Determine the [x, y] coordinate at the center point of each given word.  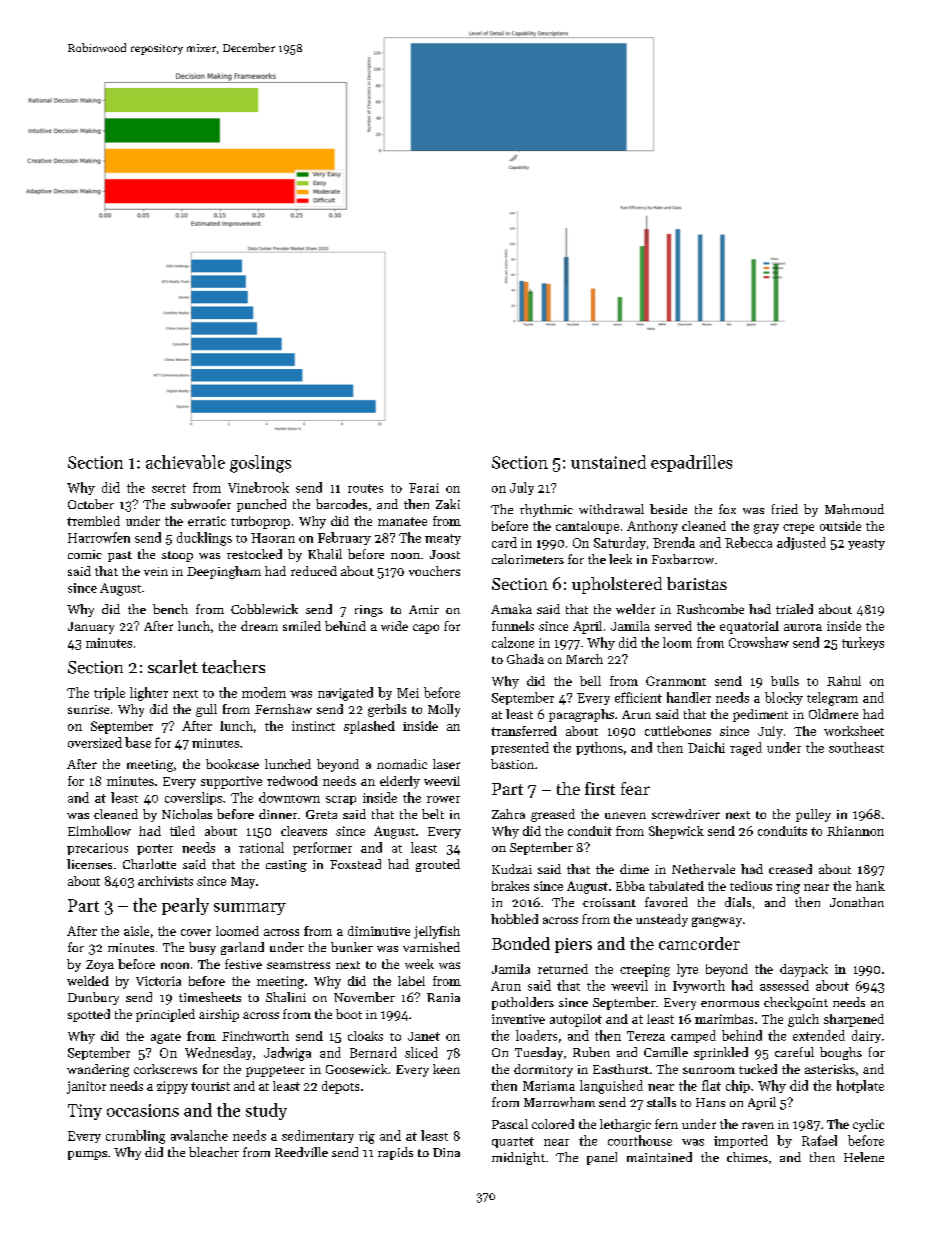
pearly [185, 906]
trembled [93, 521]
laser [446, 764]
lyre [687, 970]
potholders [523, 1003]
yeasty [866, 544]
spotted [89, 1015]
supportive [231, 782]
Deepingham [224, 572]
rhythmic [546, 510]
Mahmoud [854, 509]
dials [738, 902]
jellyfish [437, 932]
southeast [856, 747]
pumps [87, 1155]
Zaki [448, 504]
